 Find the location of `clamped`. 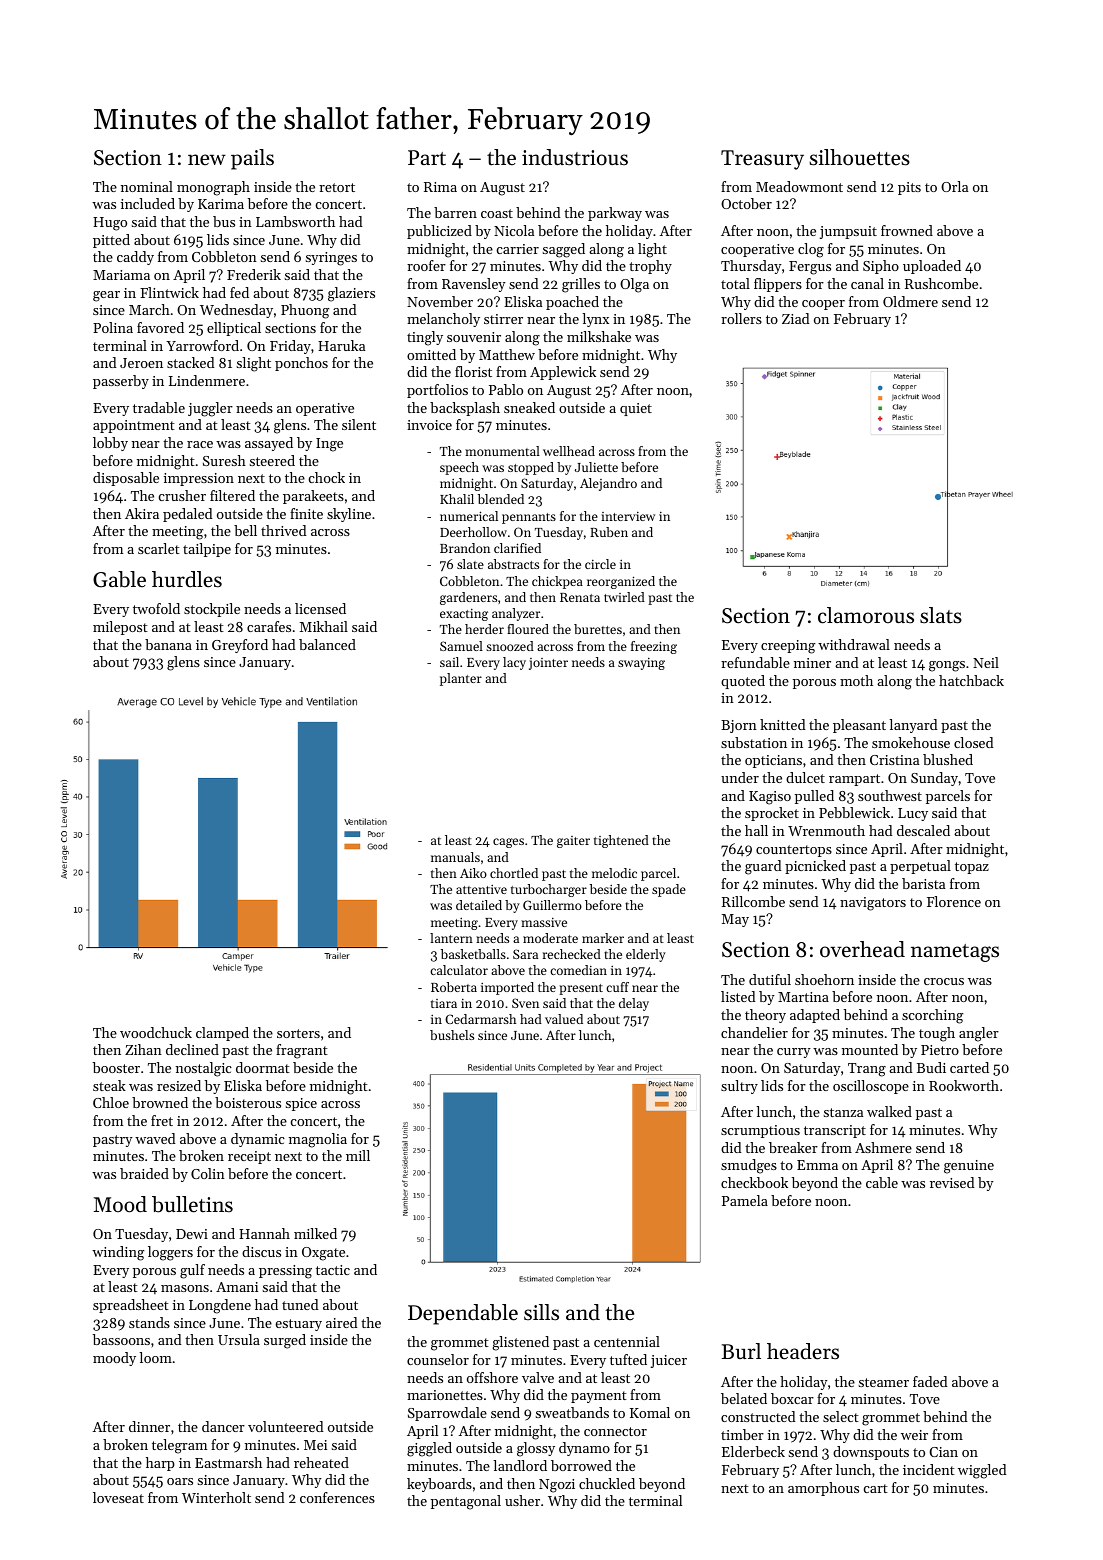

clamped is located at coordinates (222, 1034).
